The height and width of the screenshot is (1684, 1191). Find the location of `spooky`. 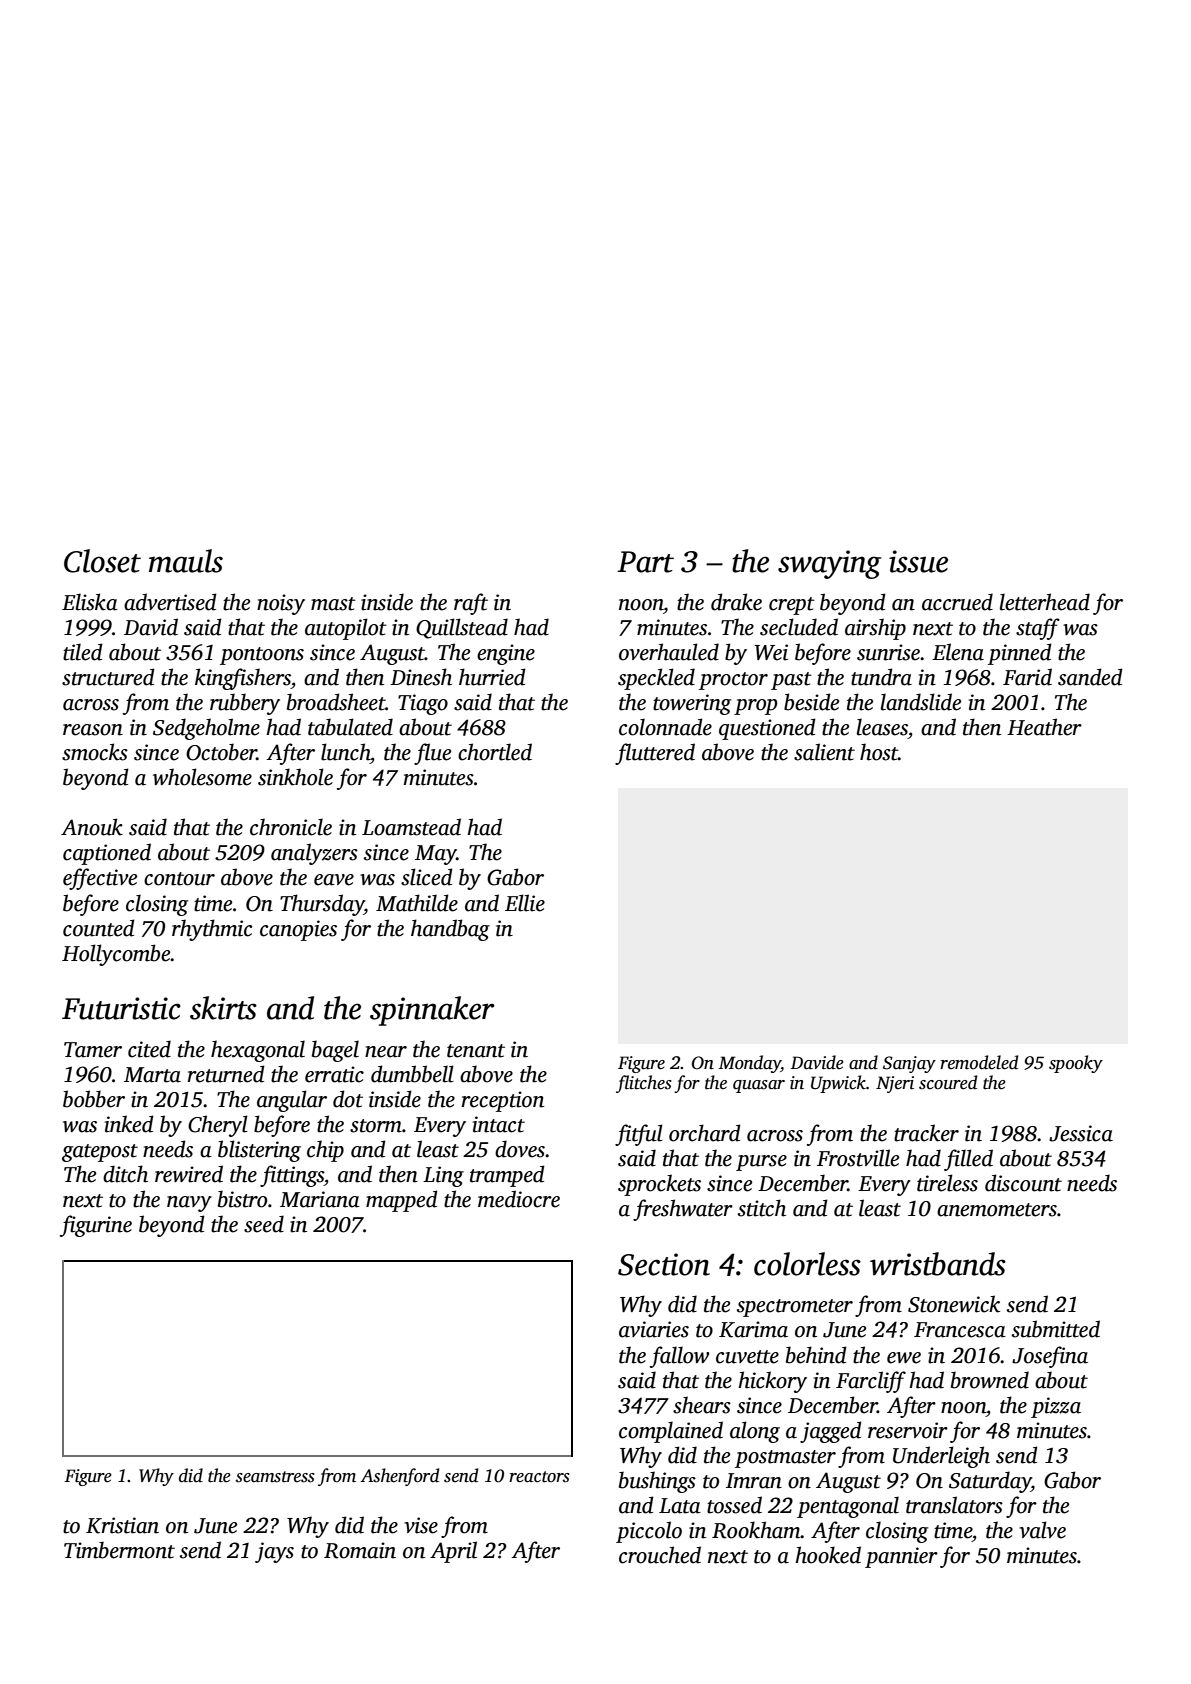

spooky is located at coordinates (1076, 1064).
